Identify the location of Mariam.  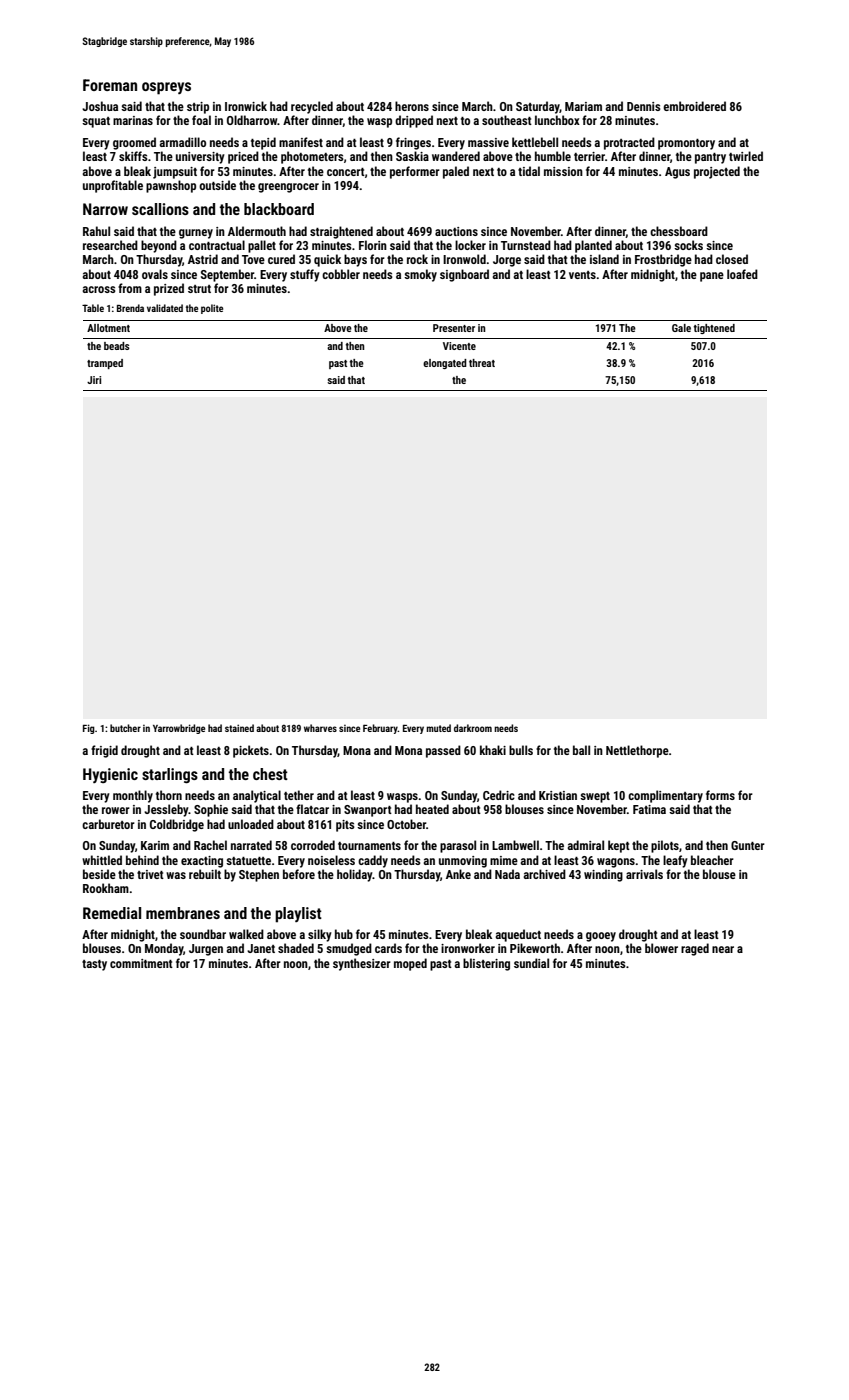
(583, 106).
